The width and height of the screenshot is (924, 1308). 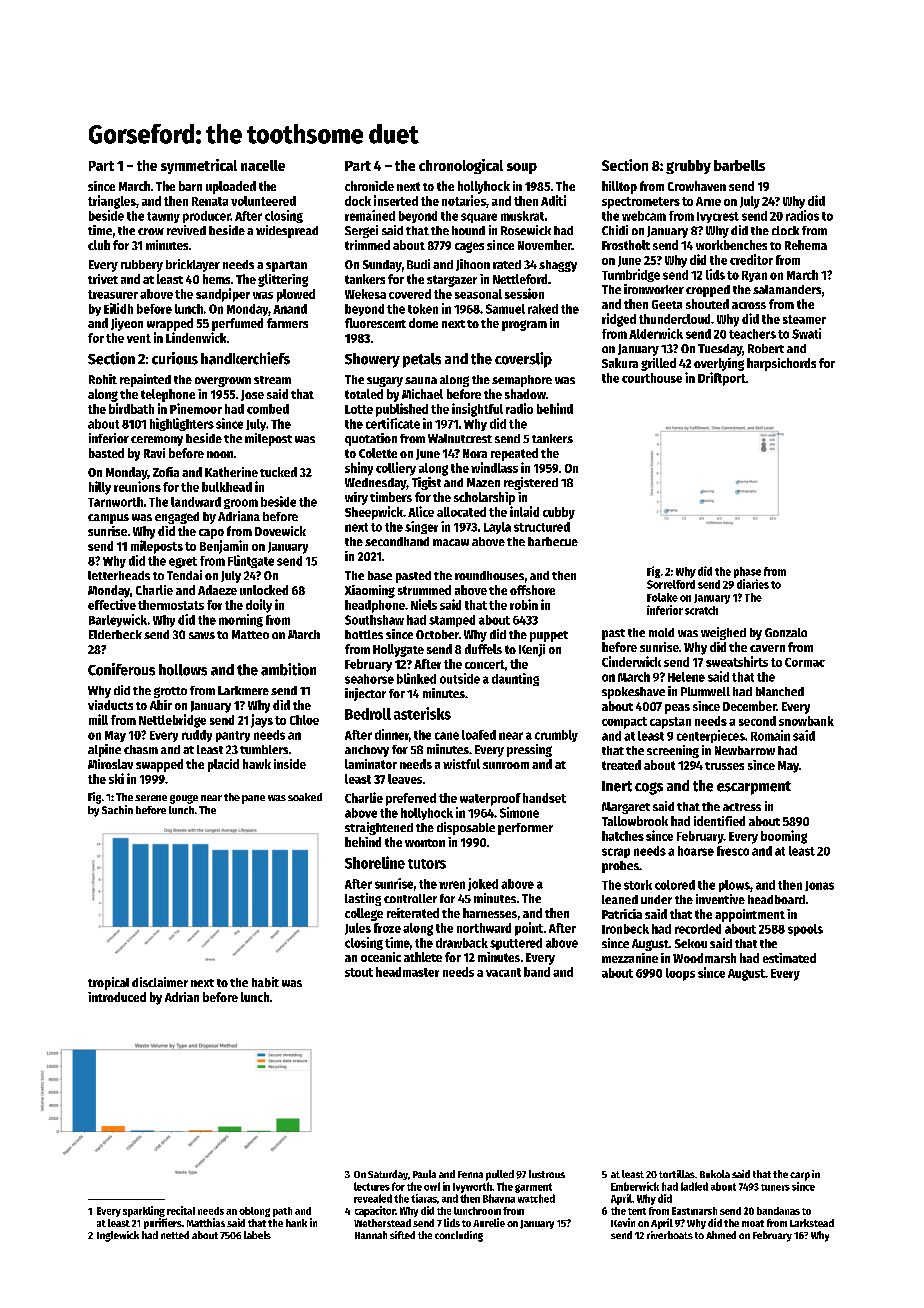 I want to click on hilltop, so click(x=619, y=187).
